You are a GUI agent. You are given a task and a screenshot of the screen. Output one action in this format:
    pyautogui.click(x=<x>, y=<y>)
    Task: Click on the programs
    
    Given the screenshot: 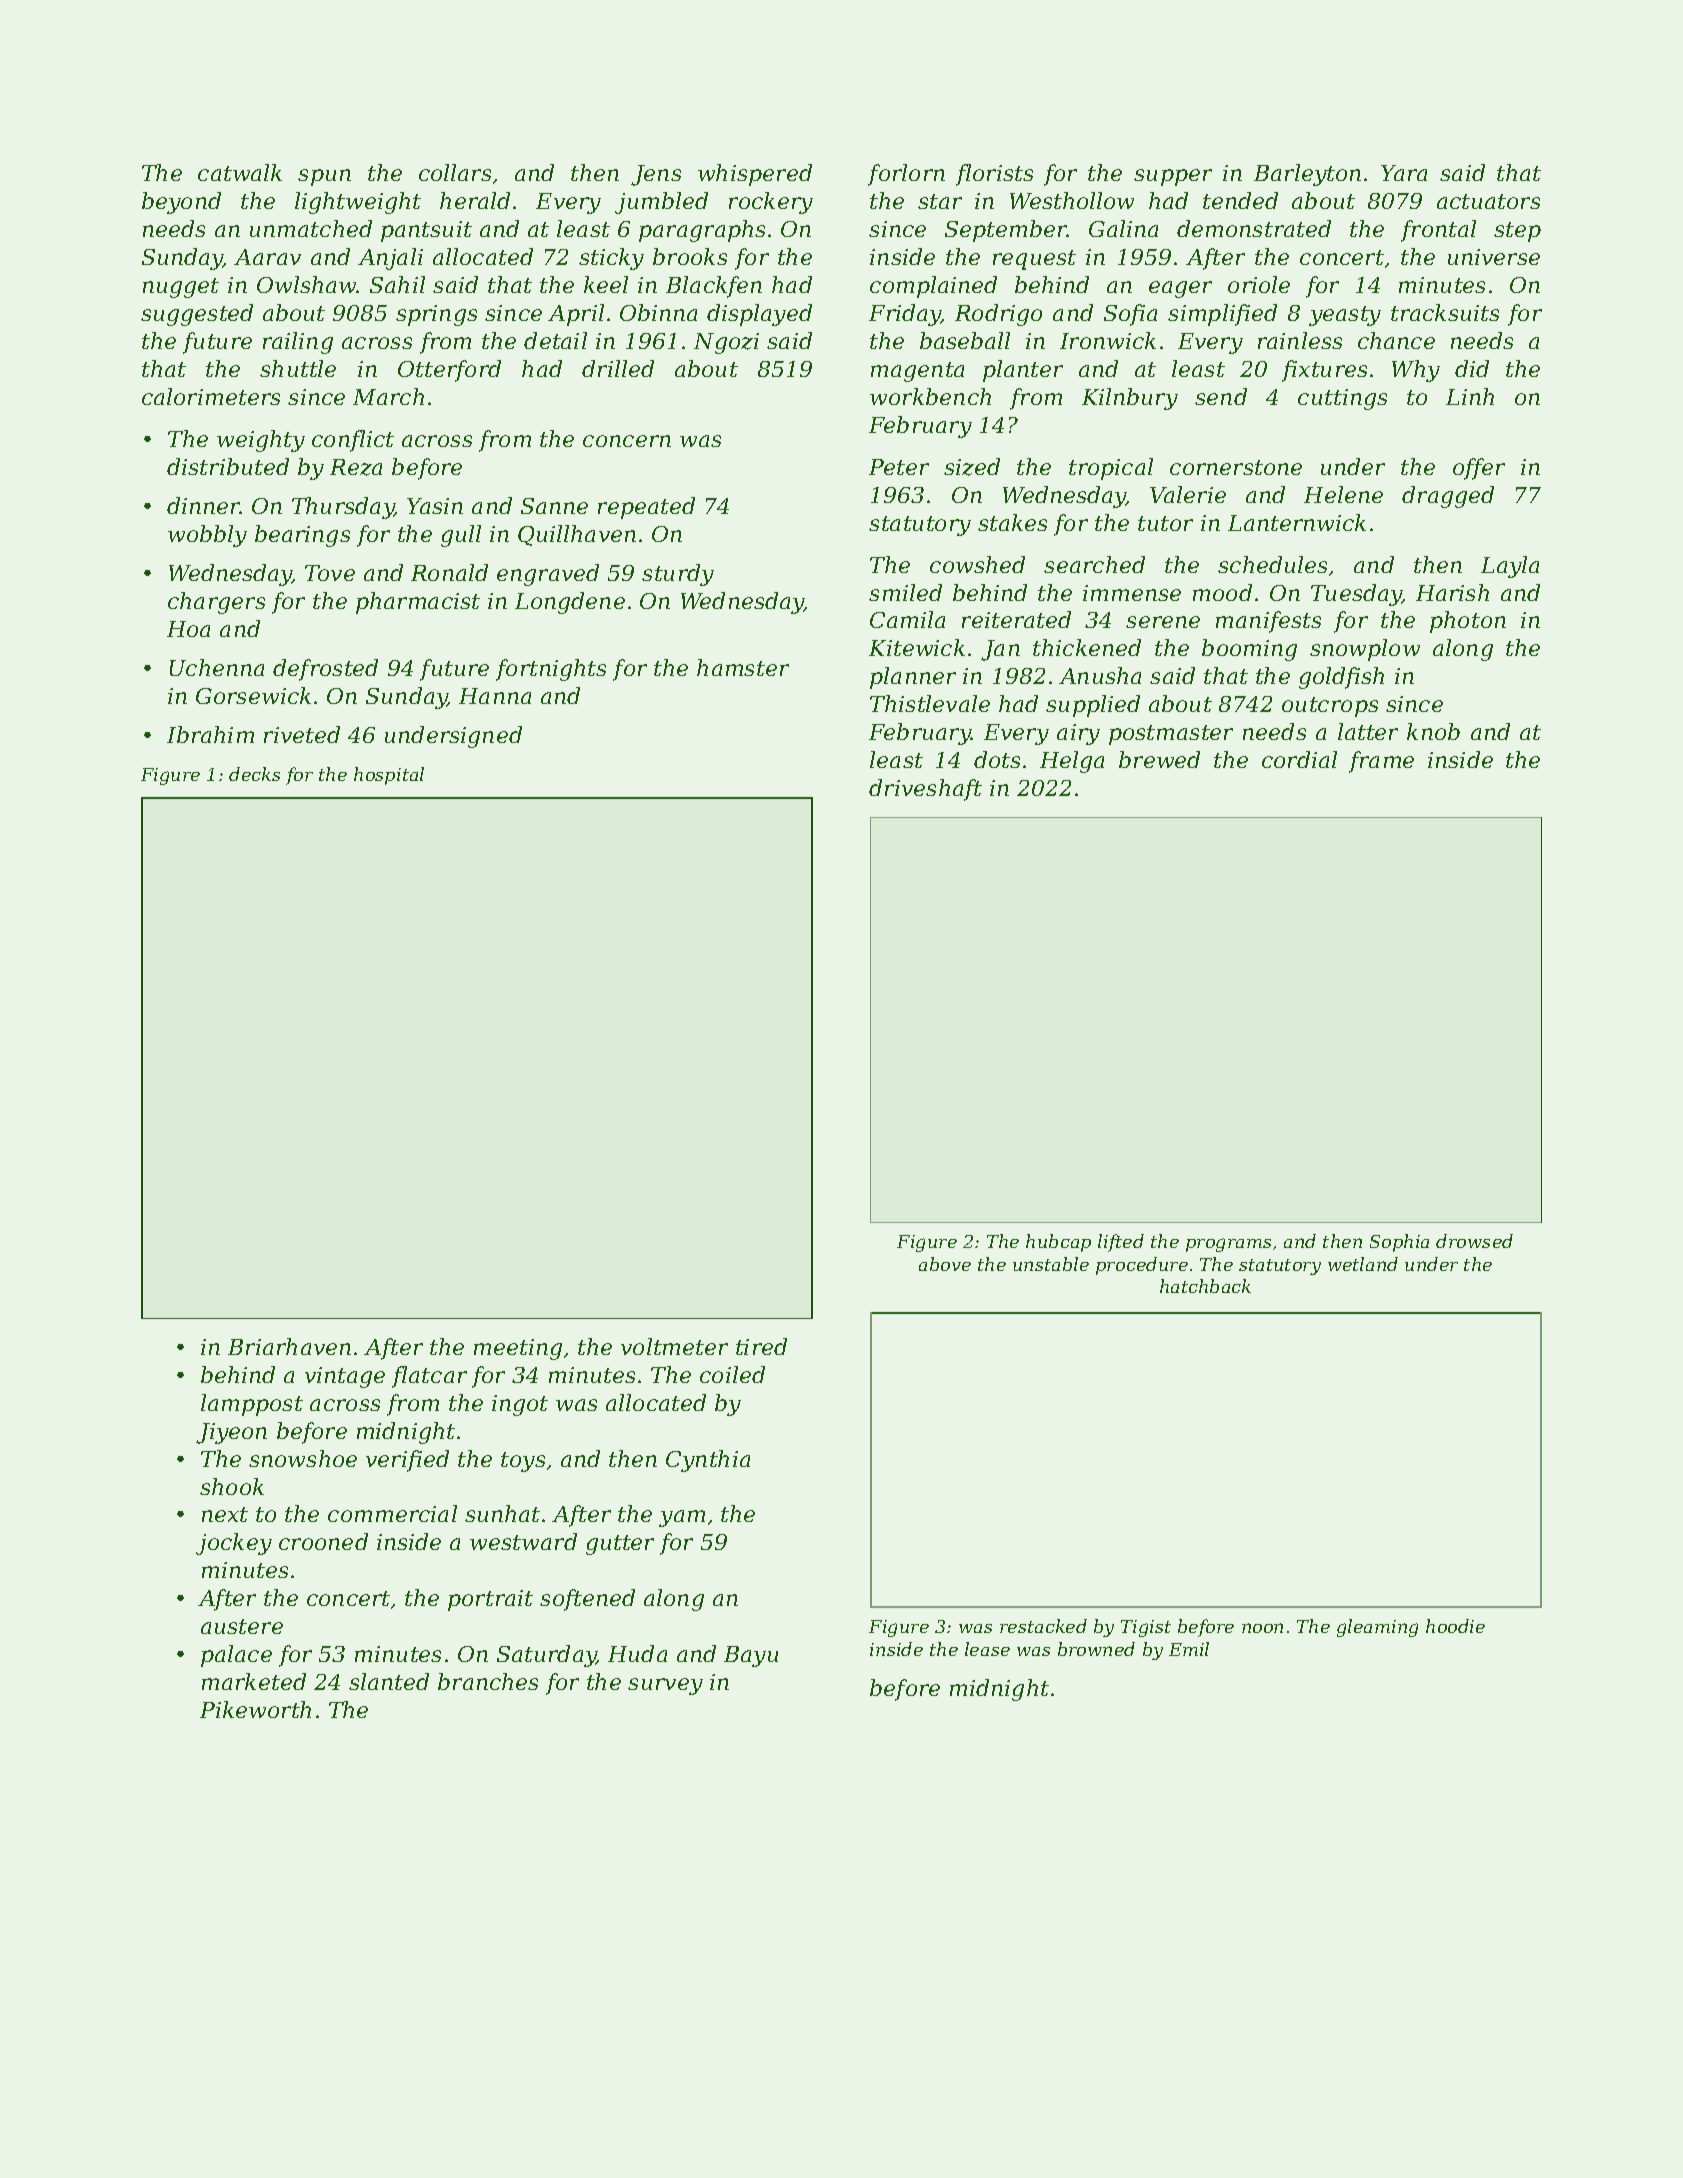 What is the action you would take?
    pyautogui.click(x=1228, y=1245)
